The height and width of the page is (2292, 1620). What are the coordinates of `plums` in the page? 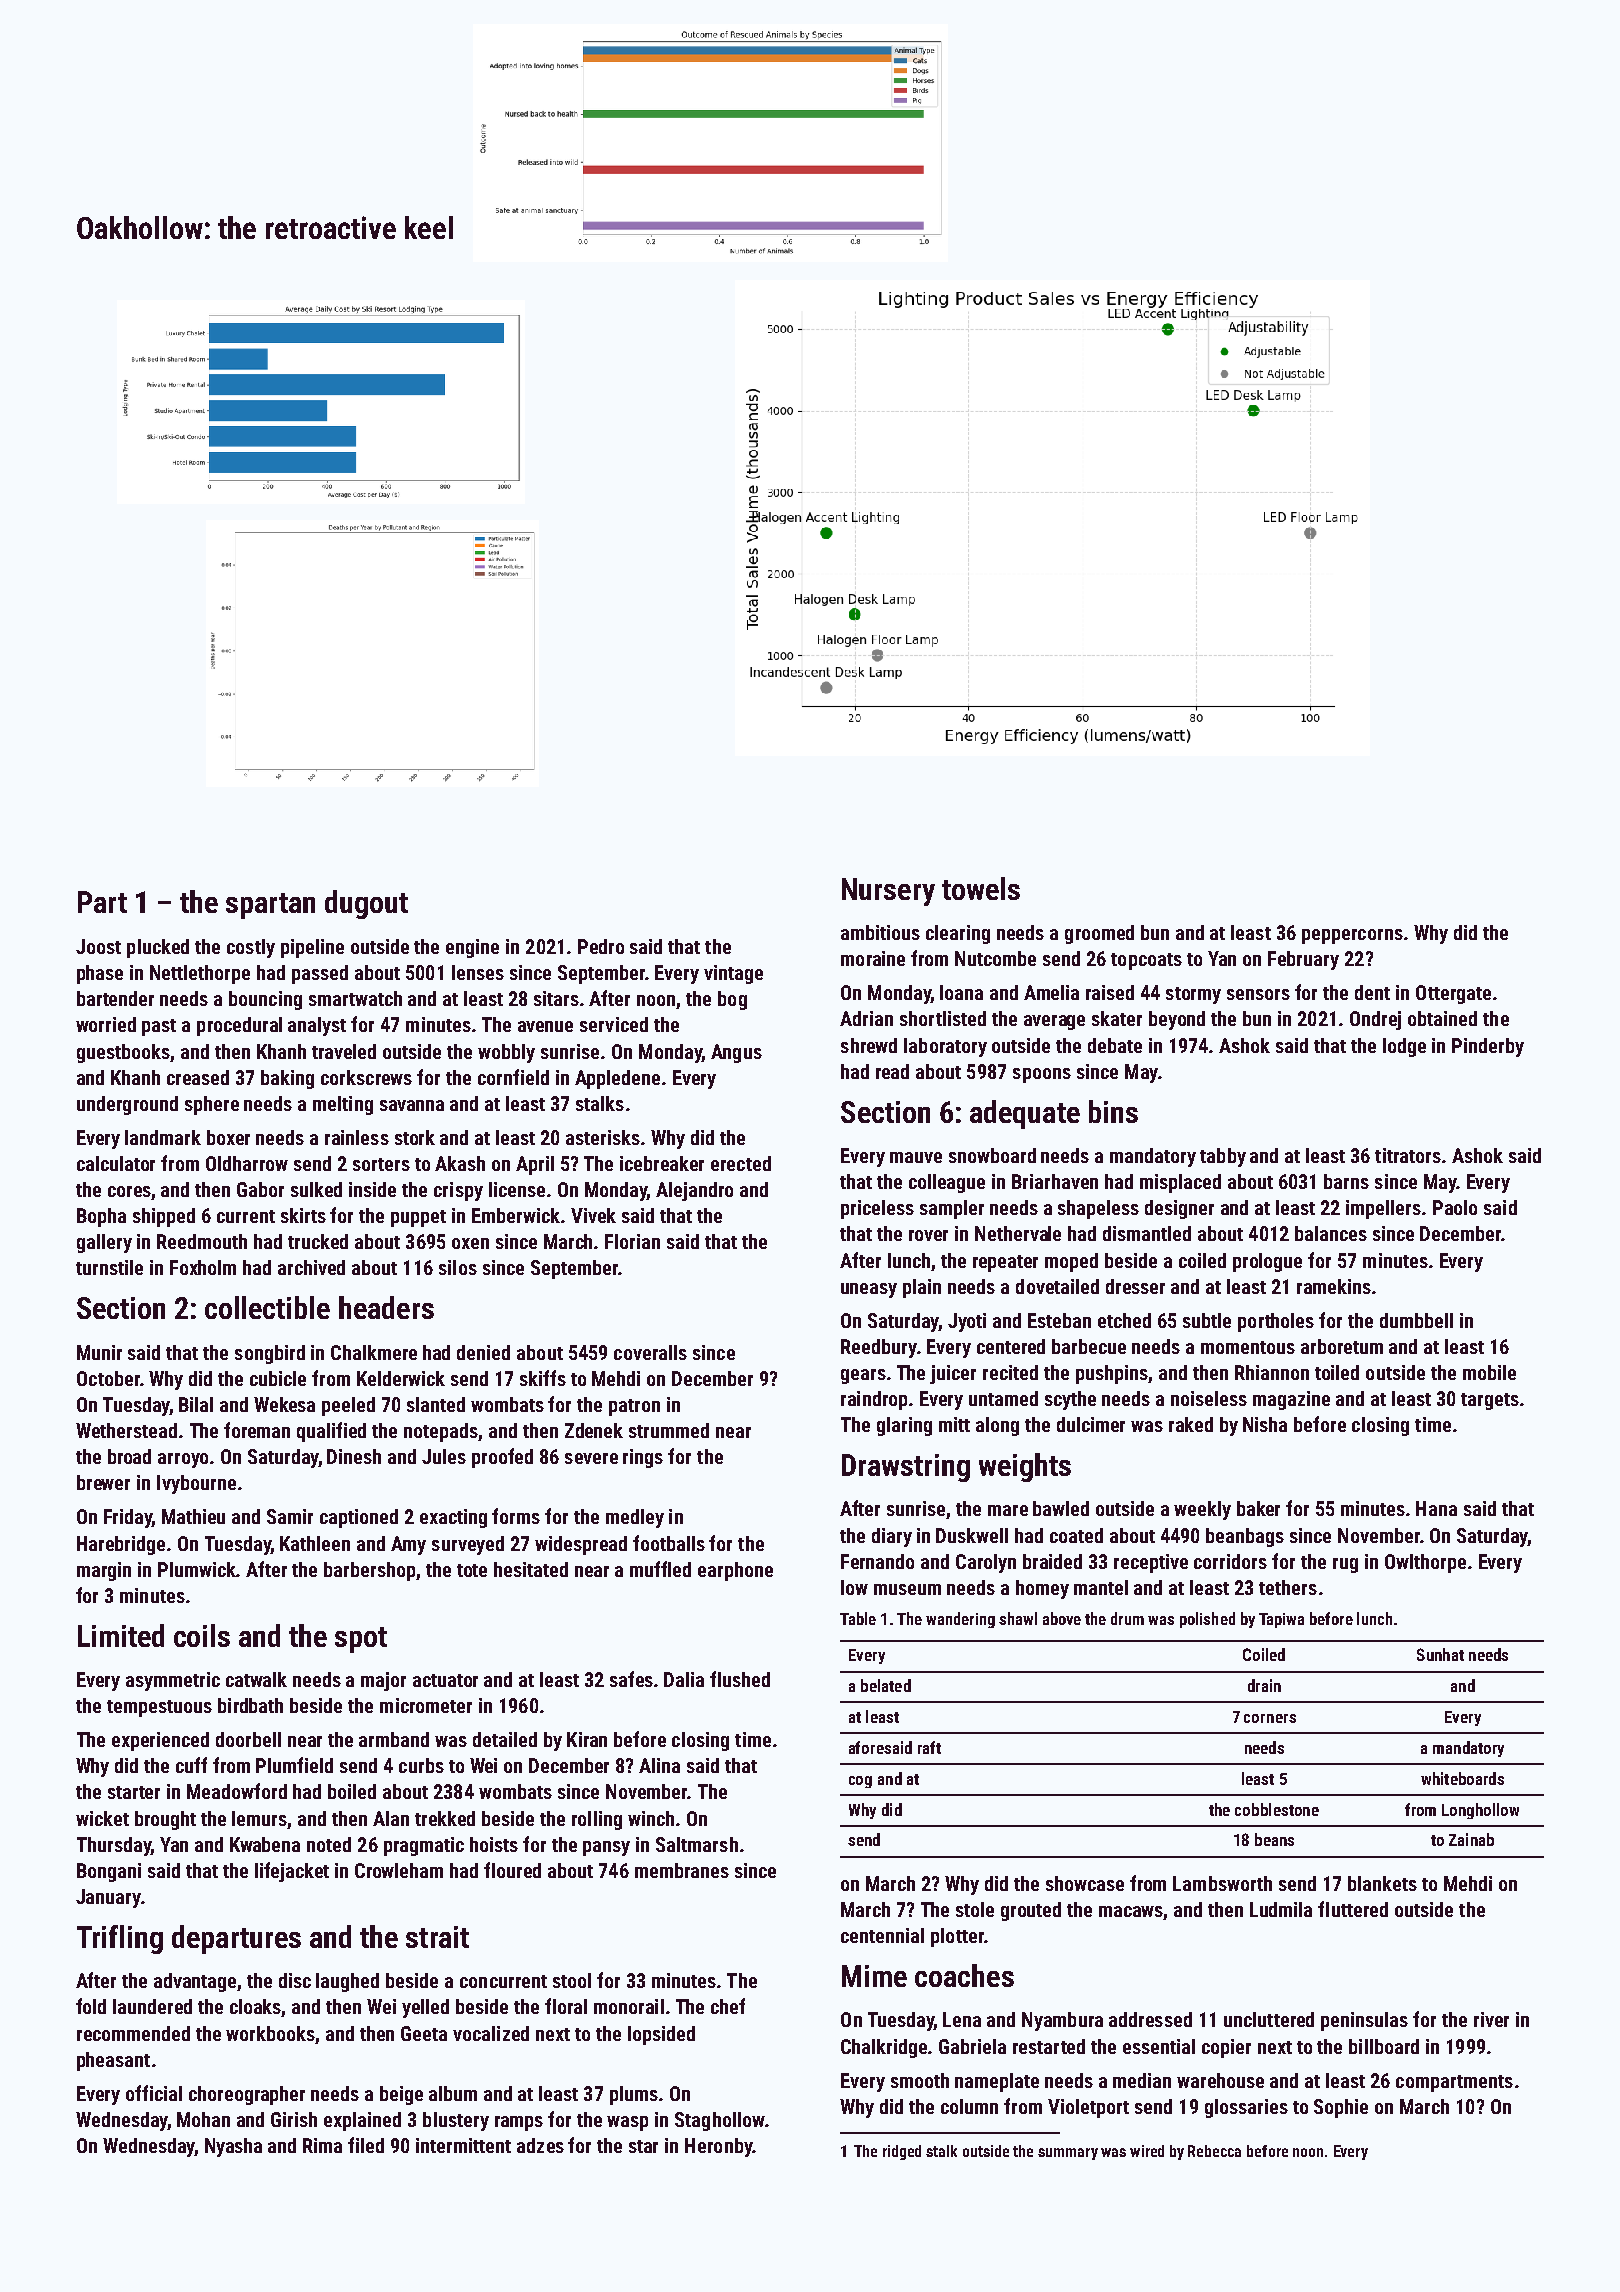 It's located at (634, 2095).
